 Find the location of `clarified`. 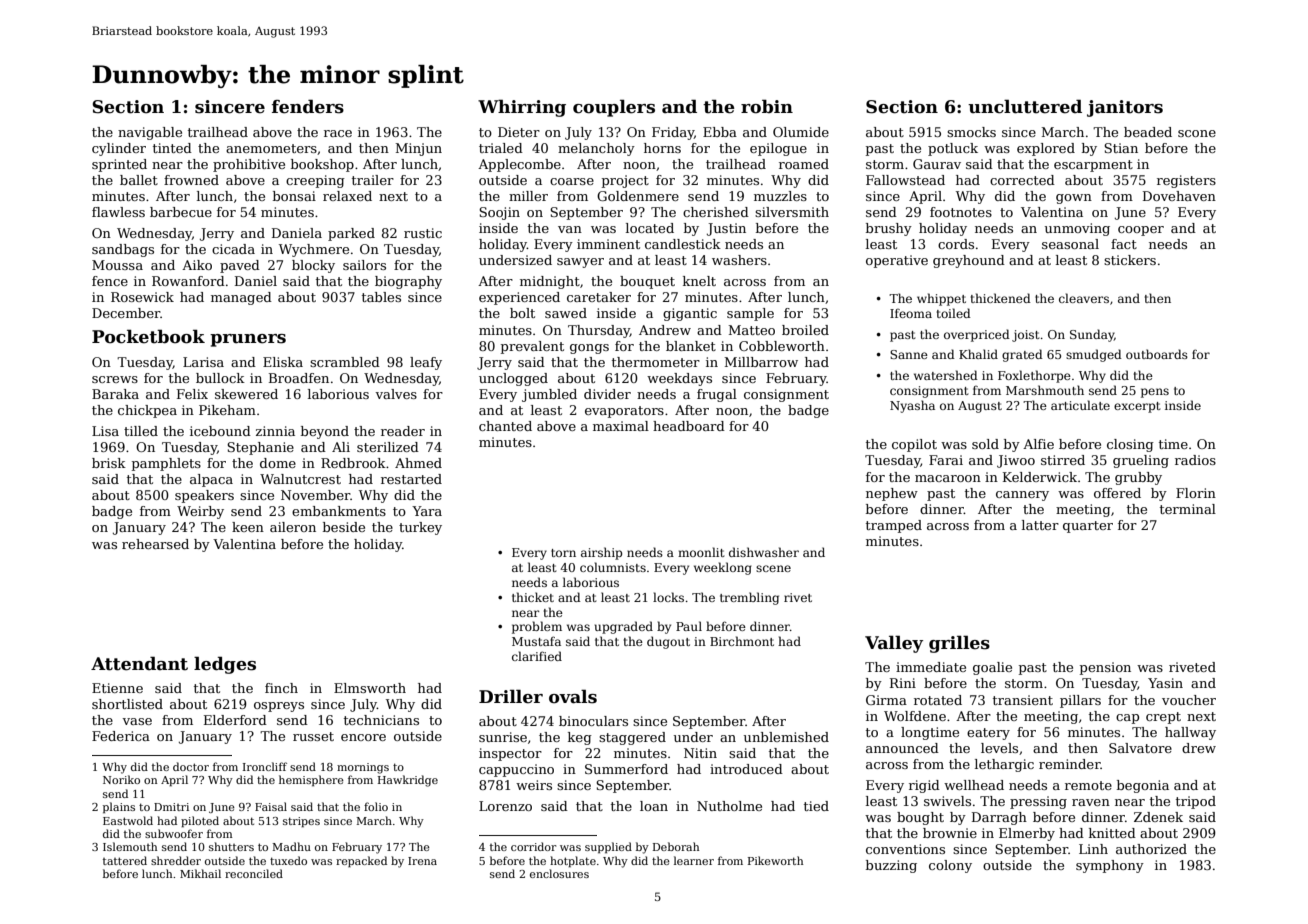

clarified is located at coordinates (537, 656).
